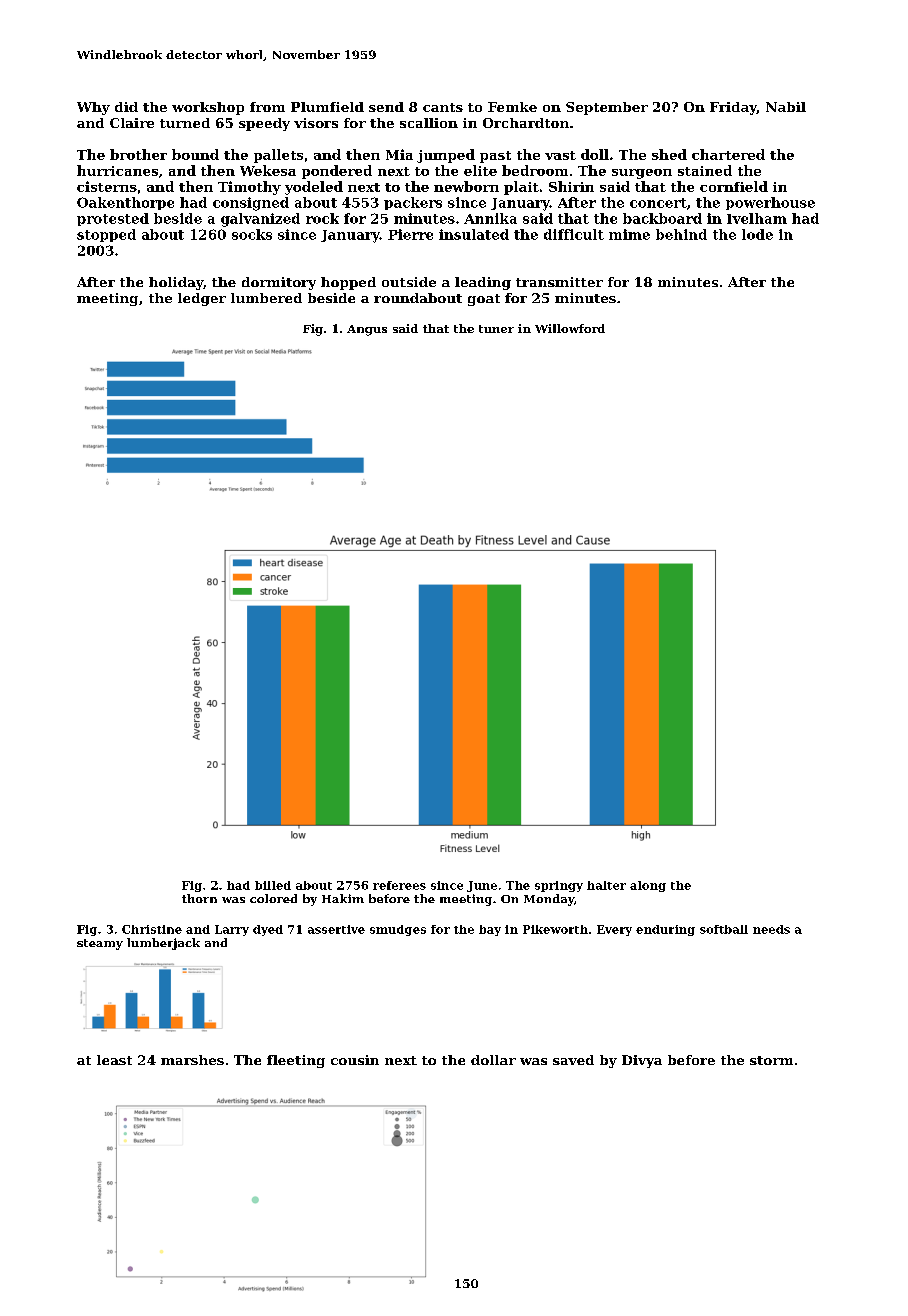  I want to click on Nabil, so click(786, 107).
